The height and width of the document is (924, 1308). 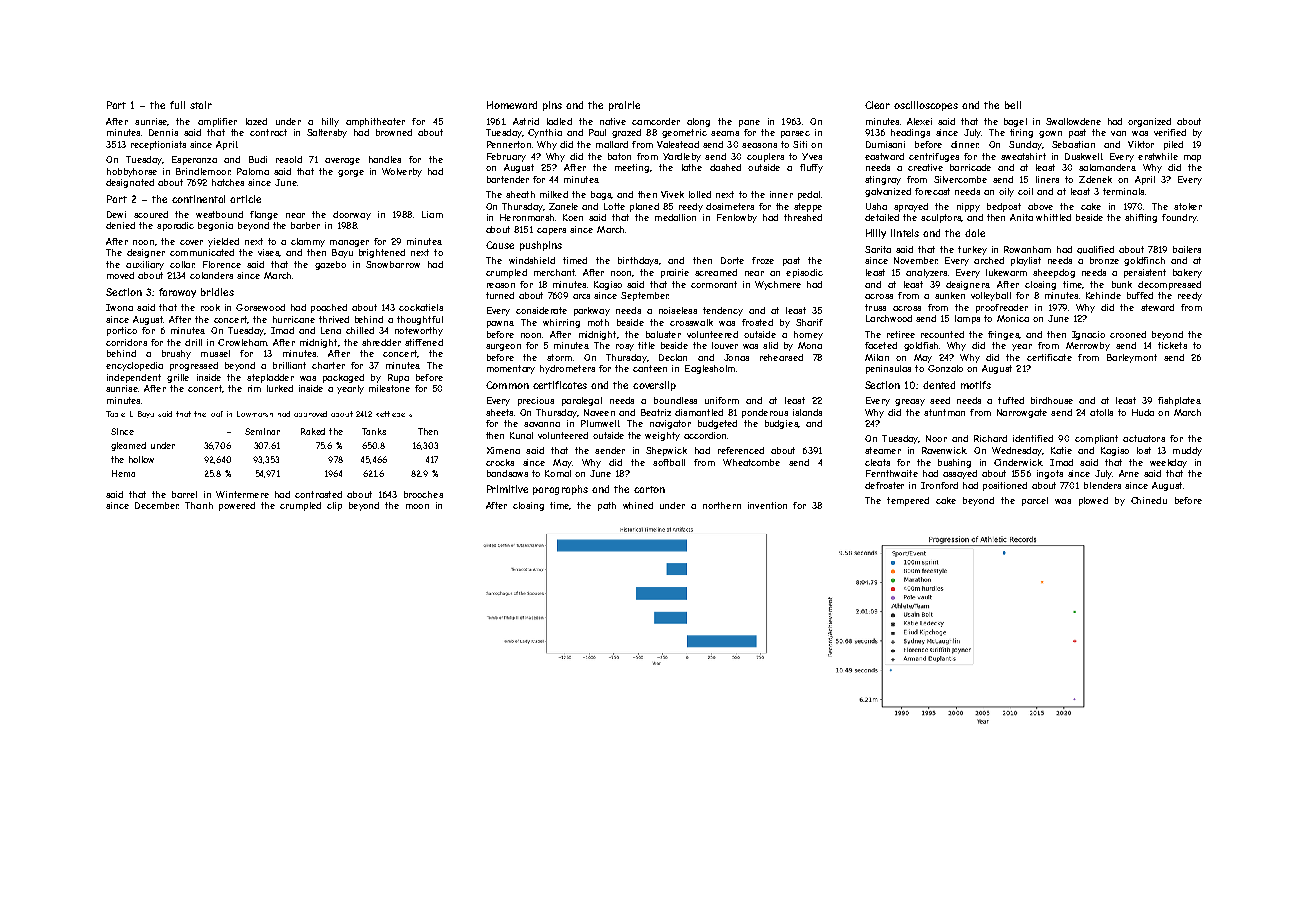 What do you see at coordinates (237, 506) in the document?
I see `powered` at bounding box center [237, 506].
